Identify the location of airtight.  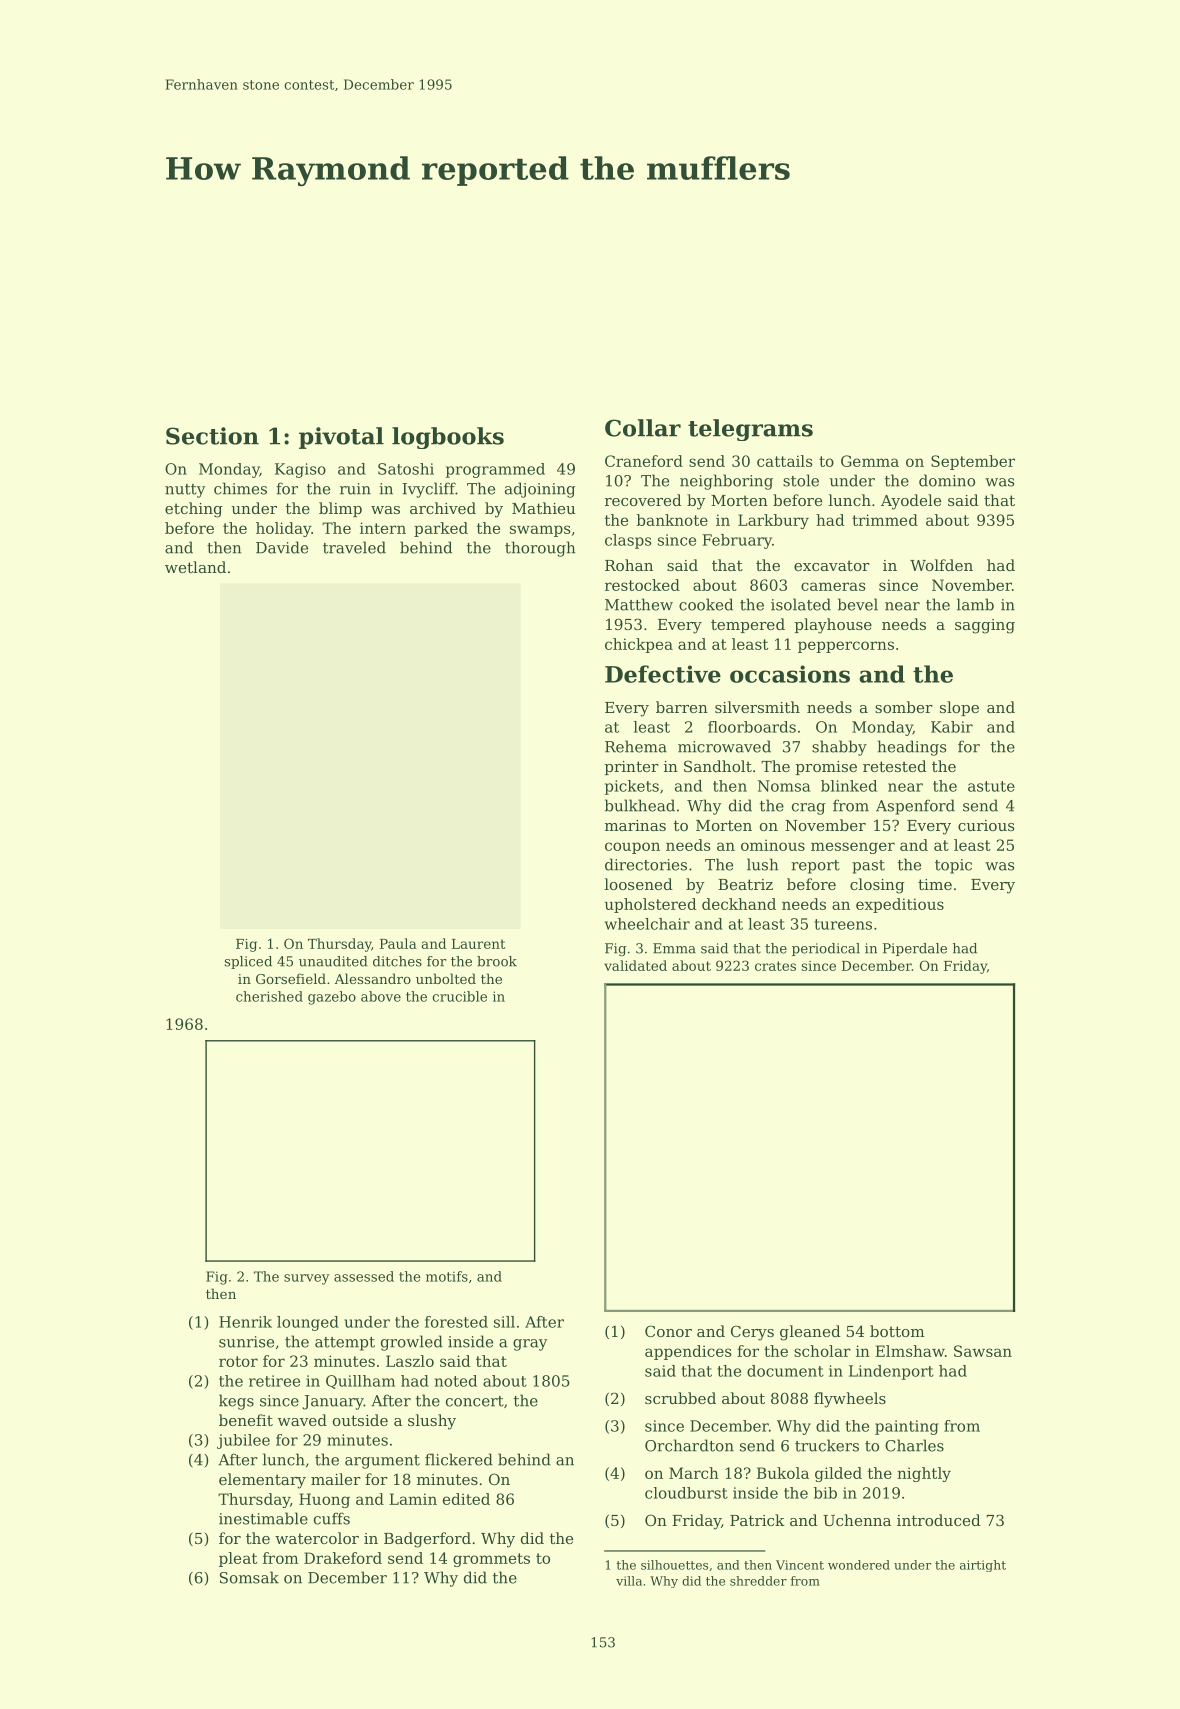
(983, 1566).
